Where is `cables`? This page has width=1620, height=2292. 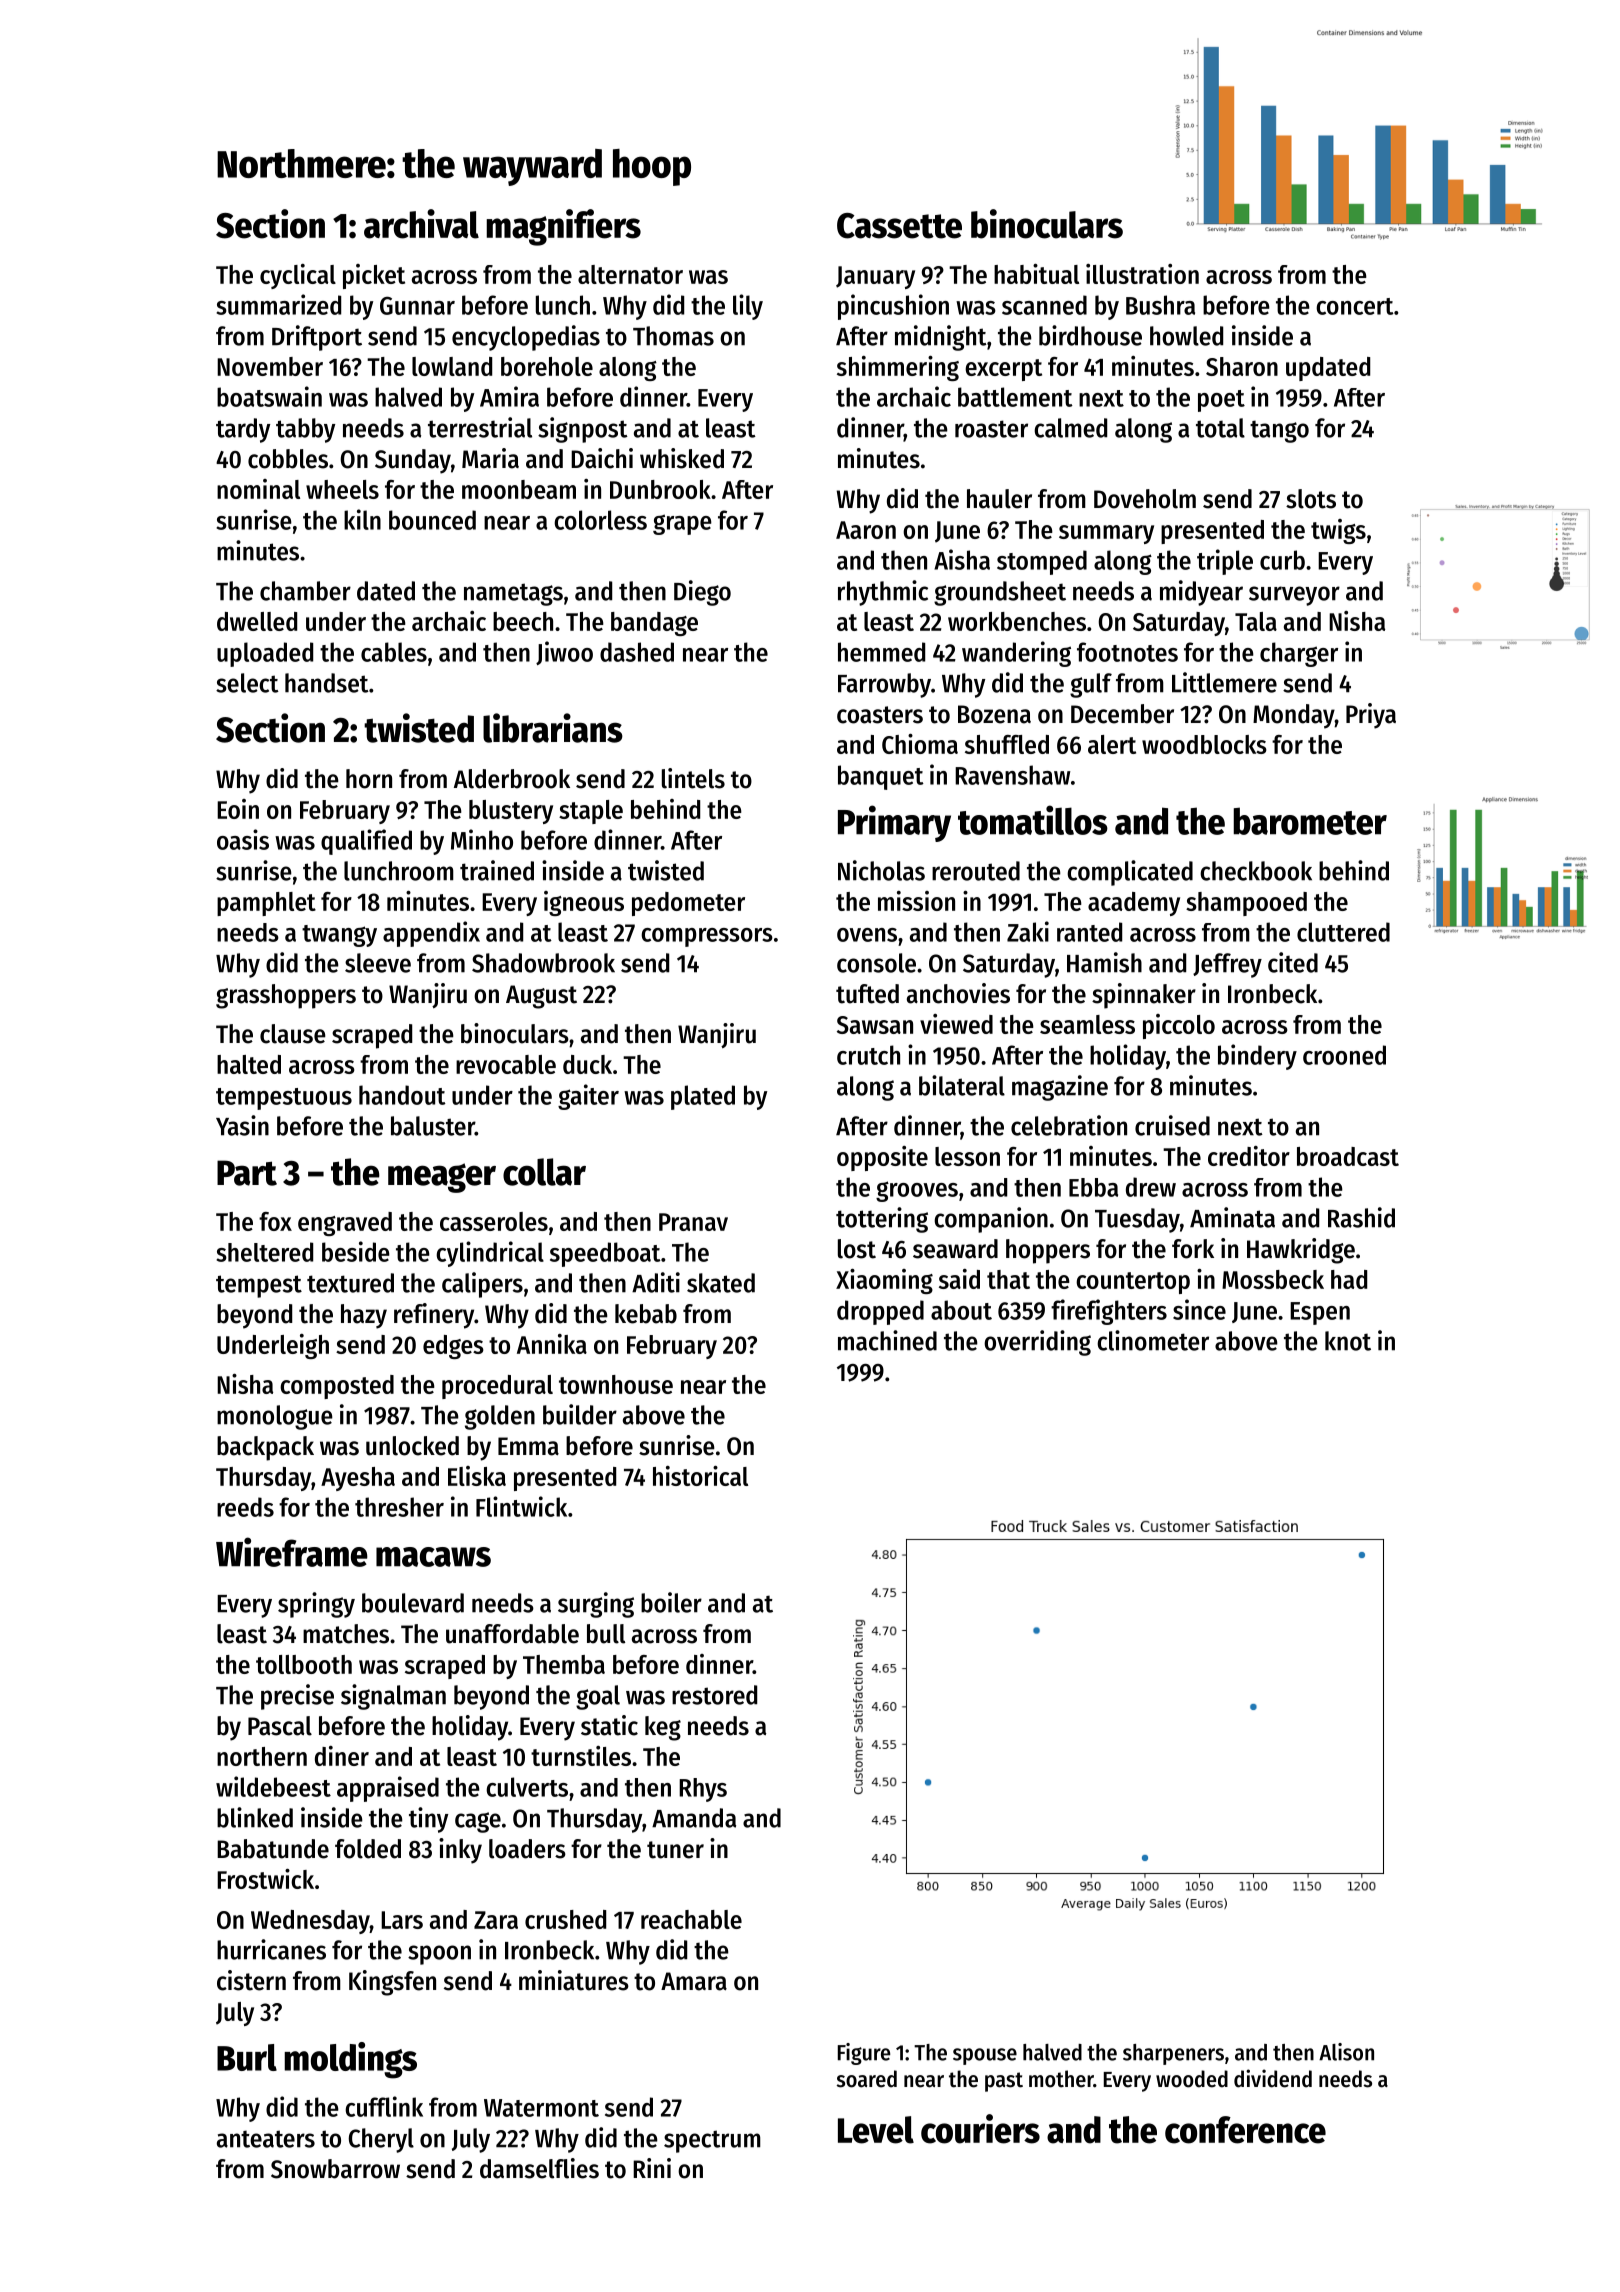
cables is located at coordinates (394, 652).
